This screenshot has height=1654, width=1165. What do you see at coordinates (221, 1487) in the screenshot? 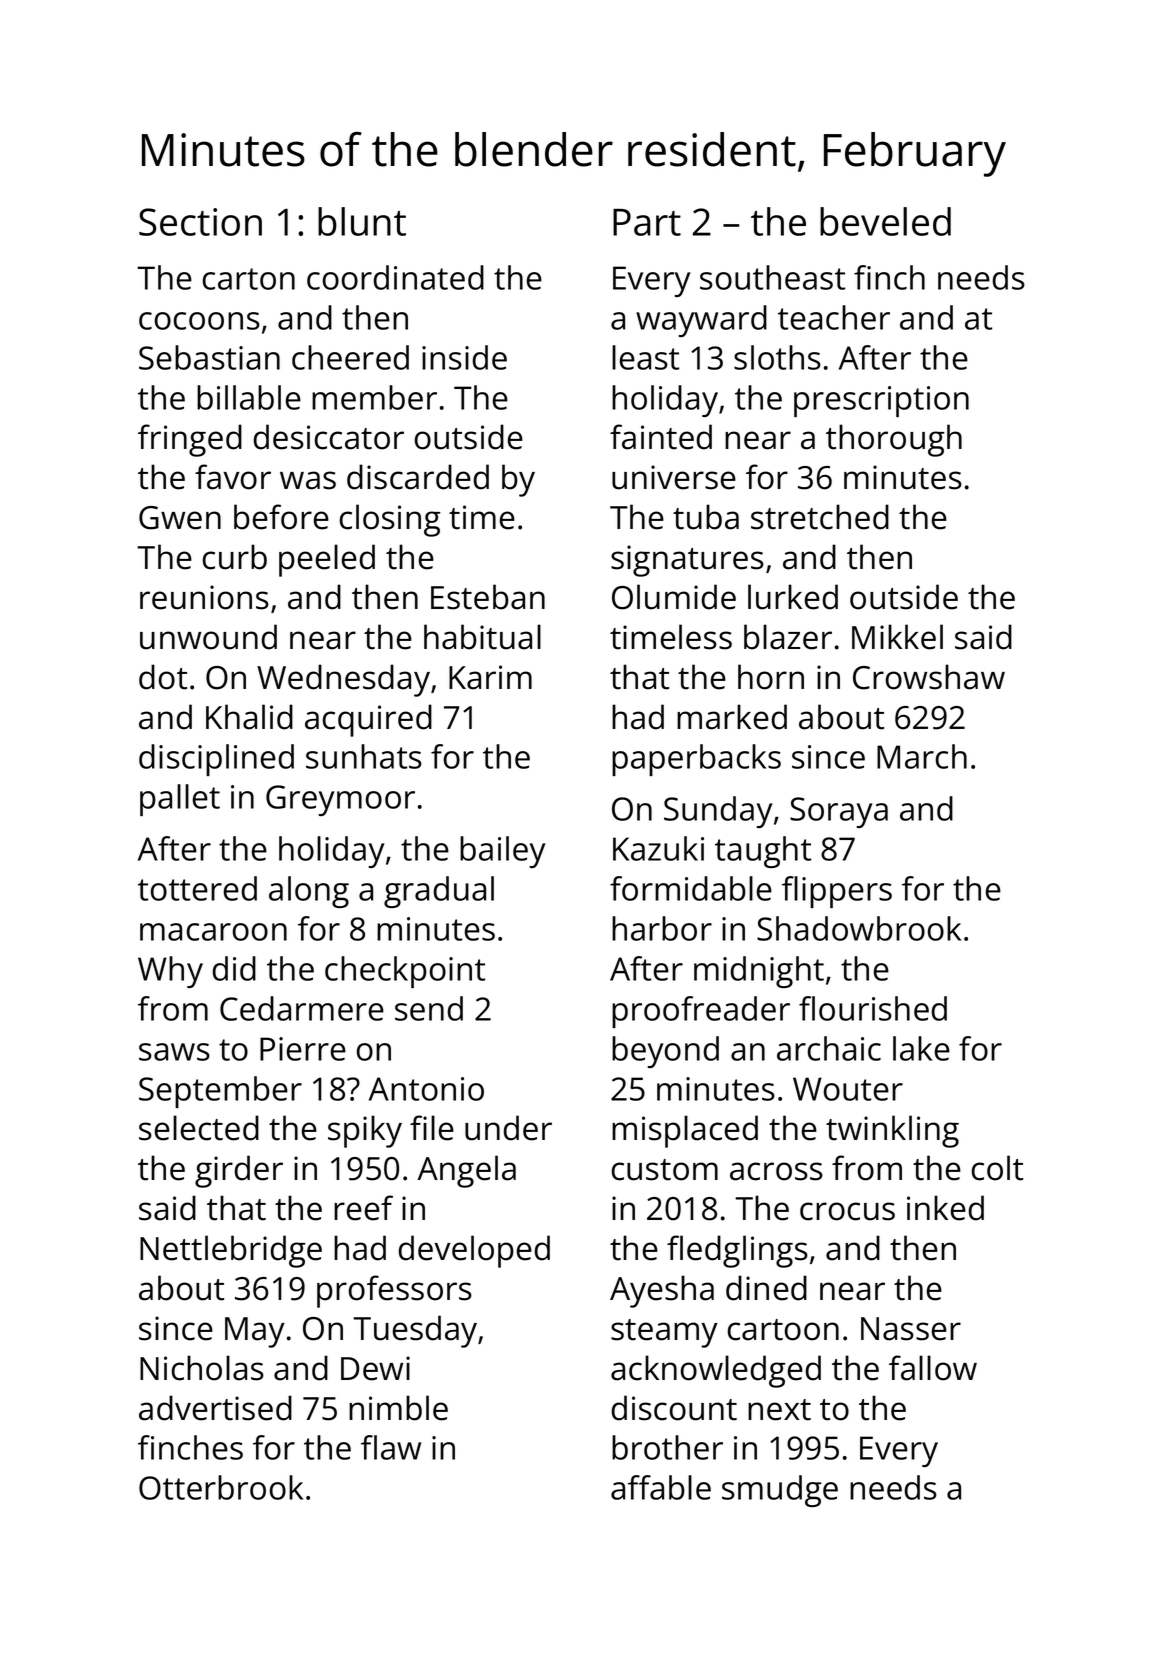
I see `Otterbrook` at bounding box center [221, 1487].
